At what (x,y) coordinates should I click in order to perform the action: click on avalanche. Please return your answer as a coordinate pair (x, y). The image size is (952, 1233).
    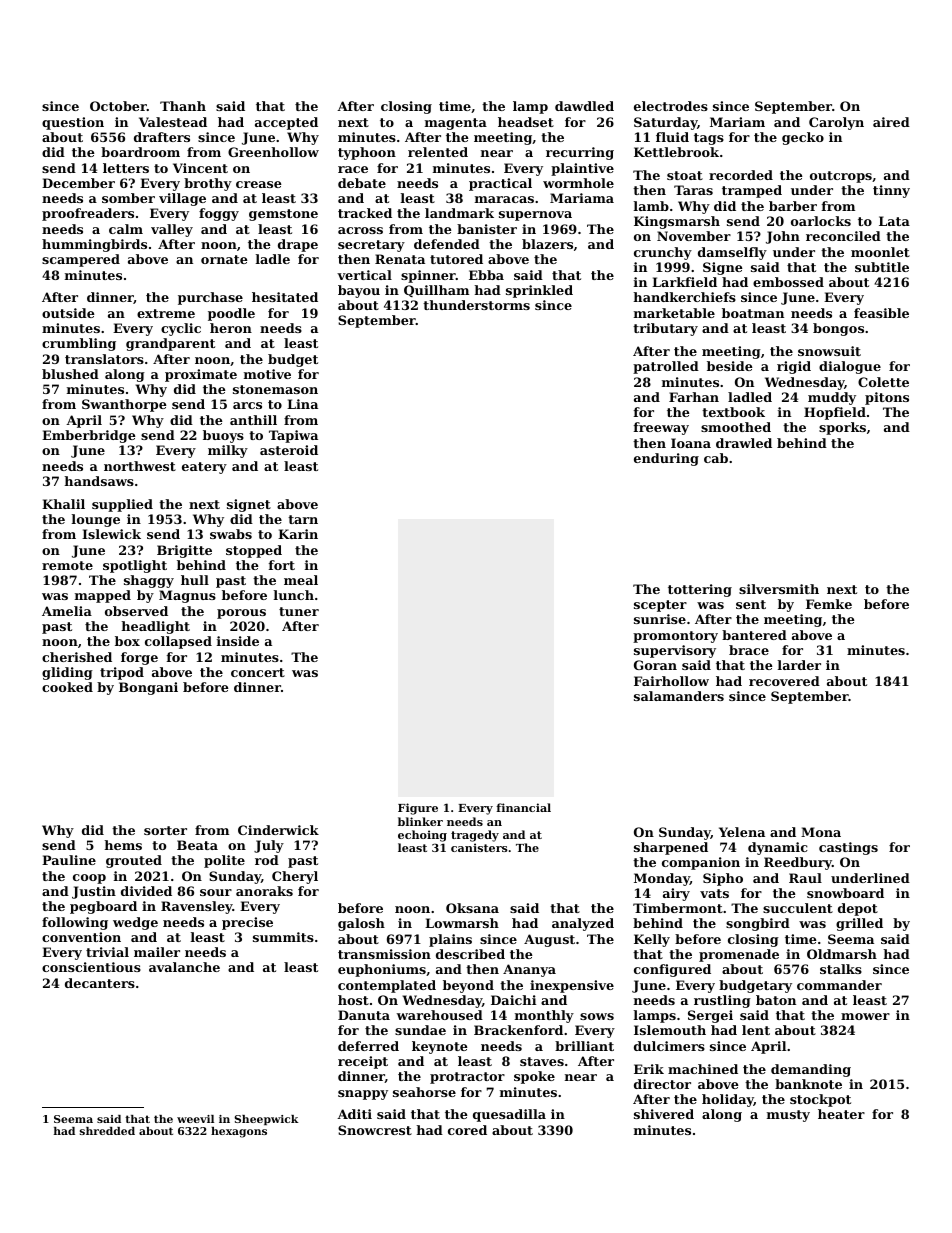
    Looking at the image, I should click on (184, 967).
